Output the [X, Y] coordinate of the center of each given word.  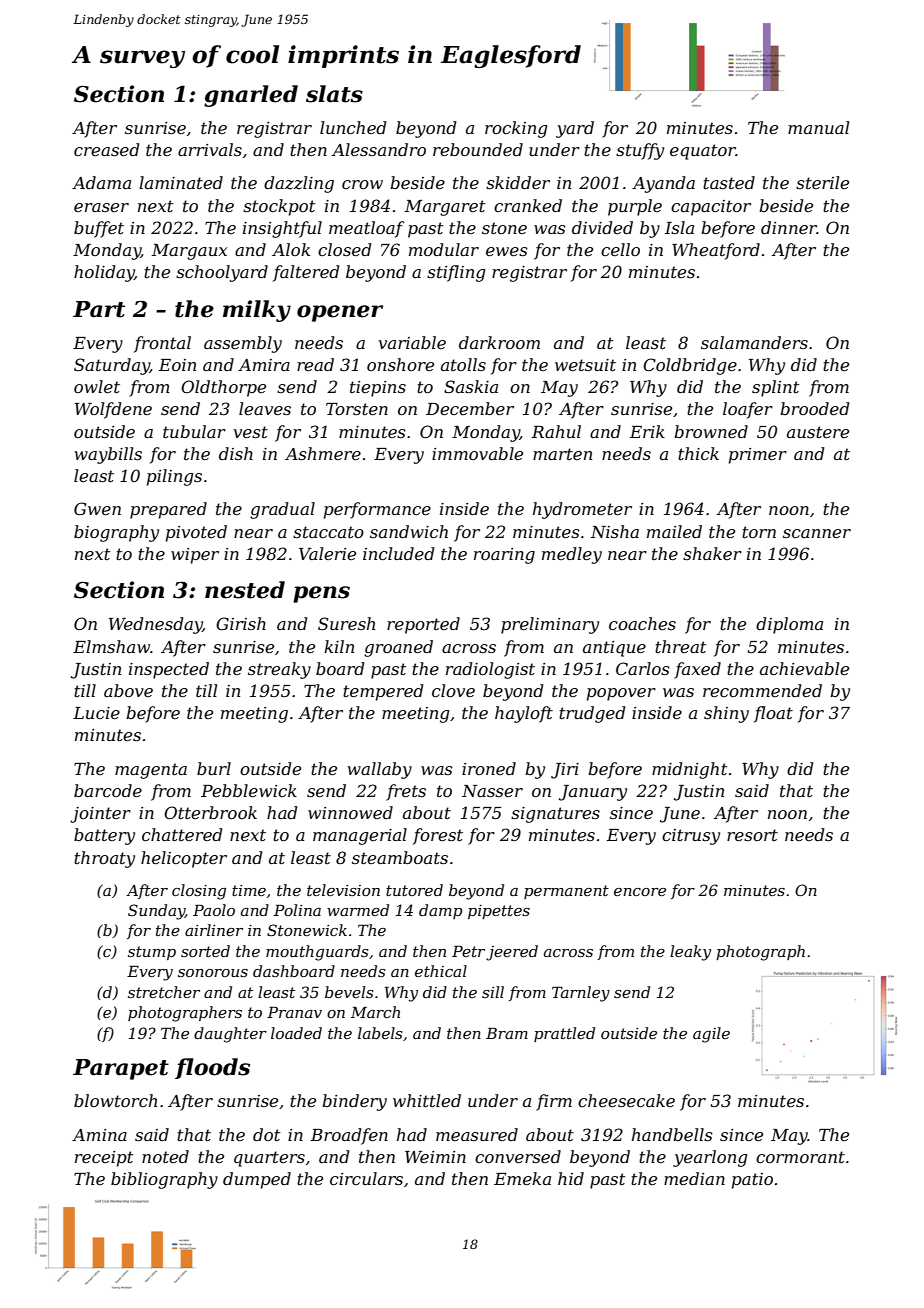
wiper [195, 556]
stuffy [640, 151]
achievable [804, 668]
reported [423, 625]
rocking [516, 129]
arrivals [210, 149]
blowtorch [115, 1100]
